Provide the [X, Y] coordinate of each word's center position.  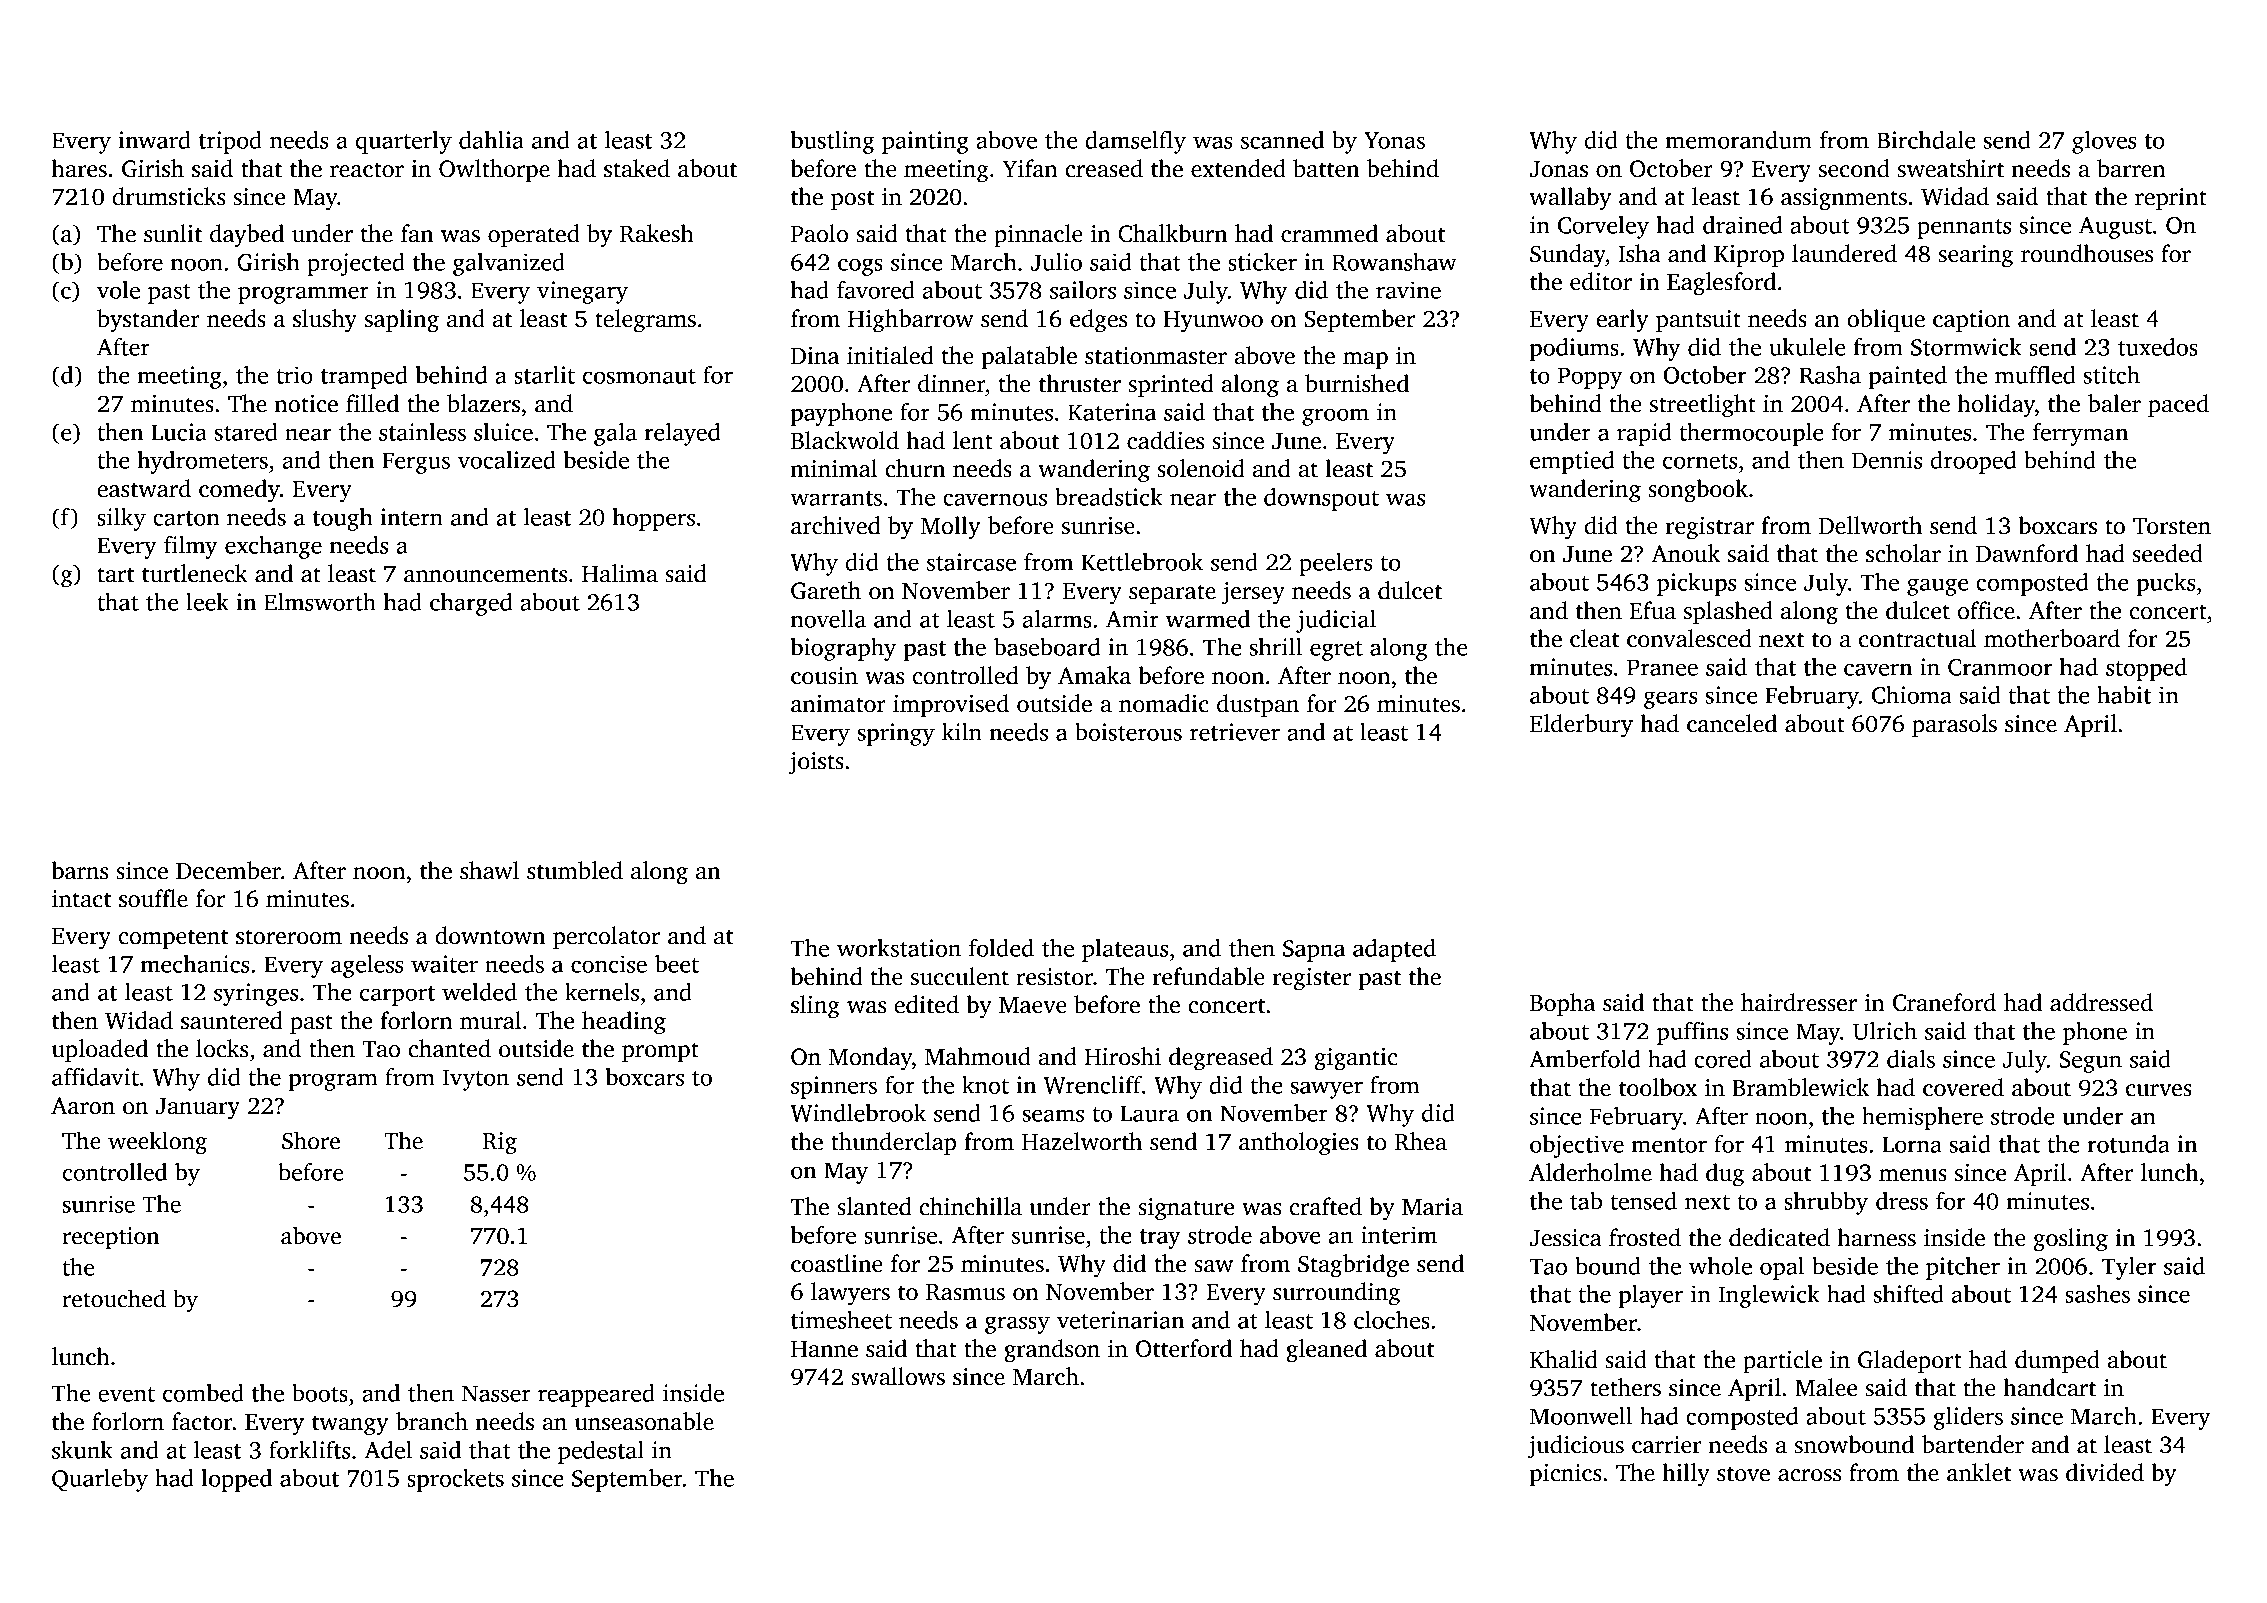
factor [202, 1421]
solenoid [1201, 468]
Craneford [1944, 1002]
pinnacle [1038, 235]
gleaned [1326, 1351]
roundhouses [2087, 253]
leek [207, 602]
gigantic [1356, 1059]
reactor [367, 170]
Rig [500, 1143]
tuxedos [2158, 347]
